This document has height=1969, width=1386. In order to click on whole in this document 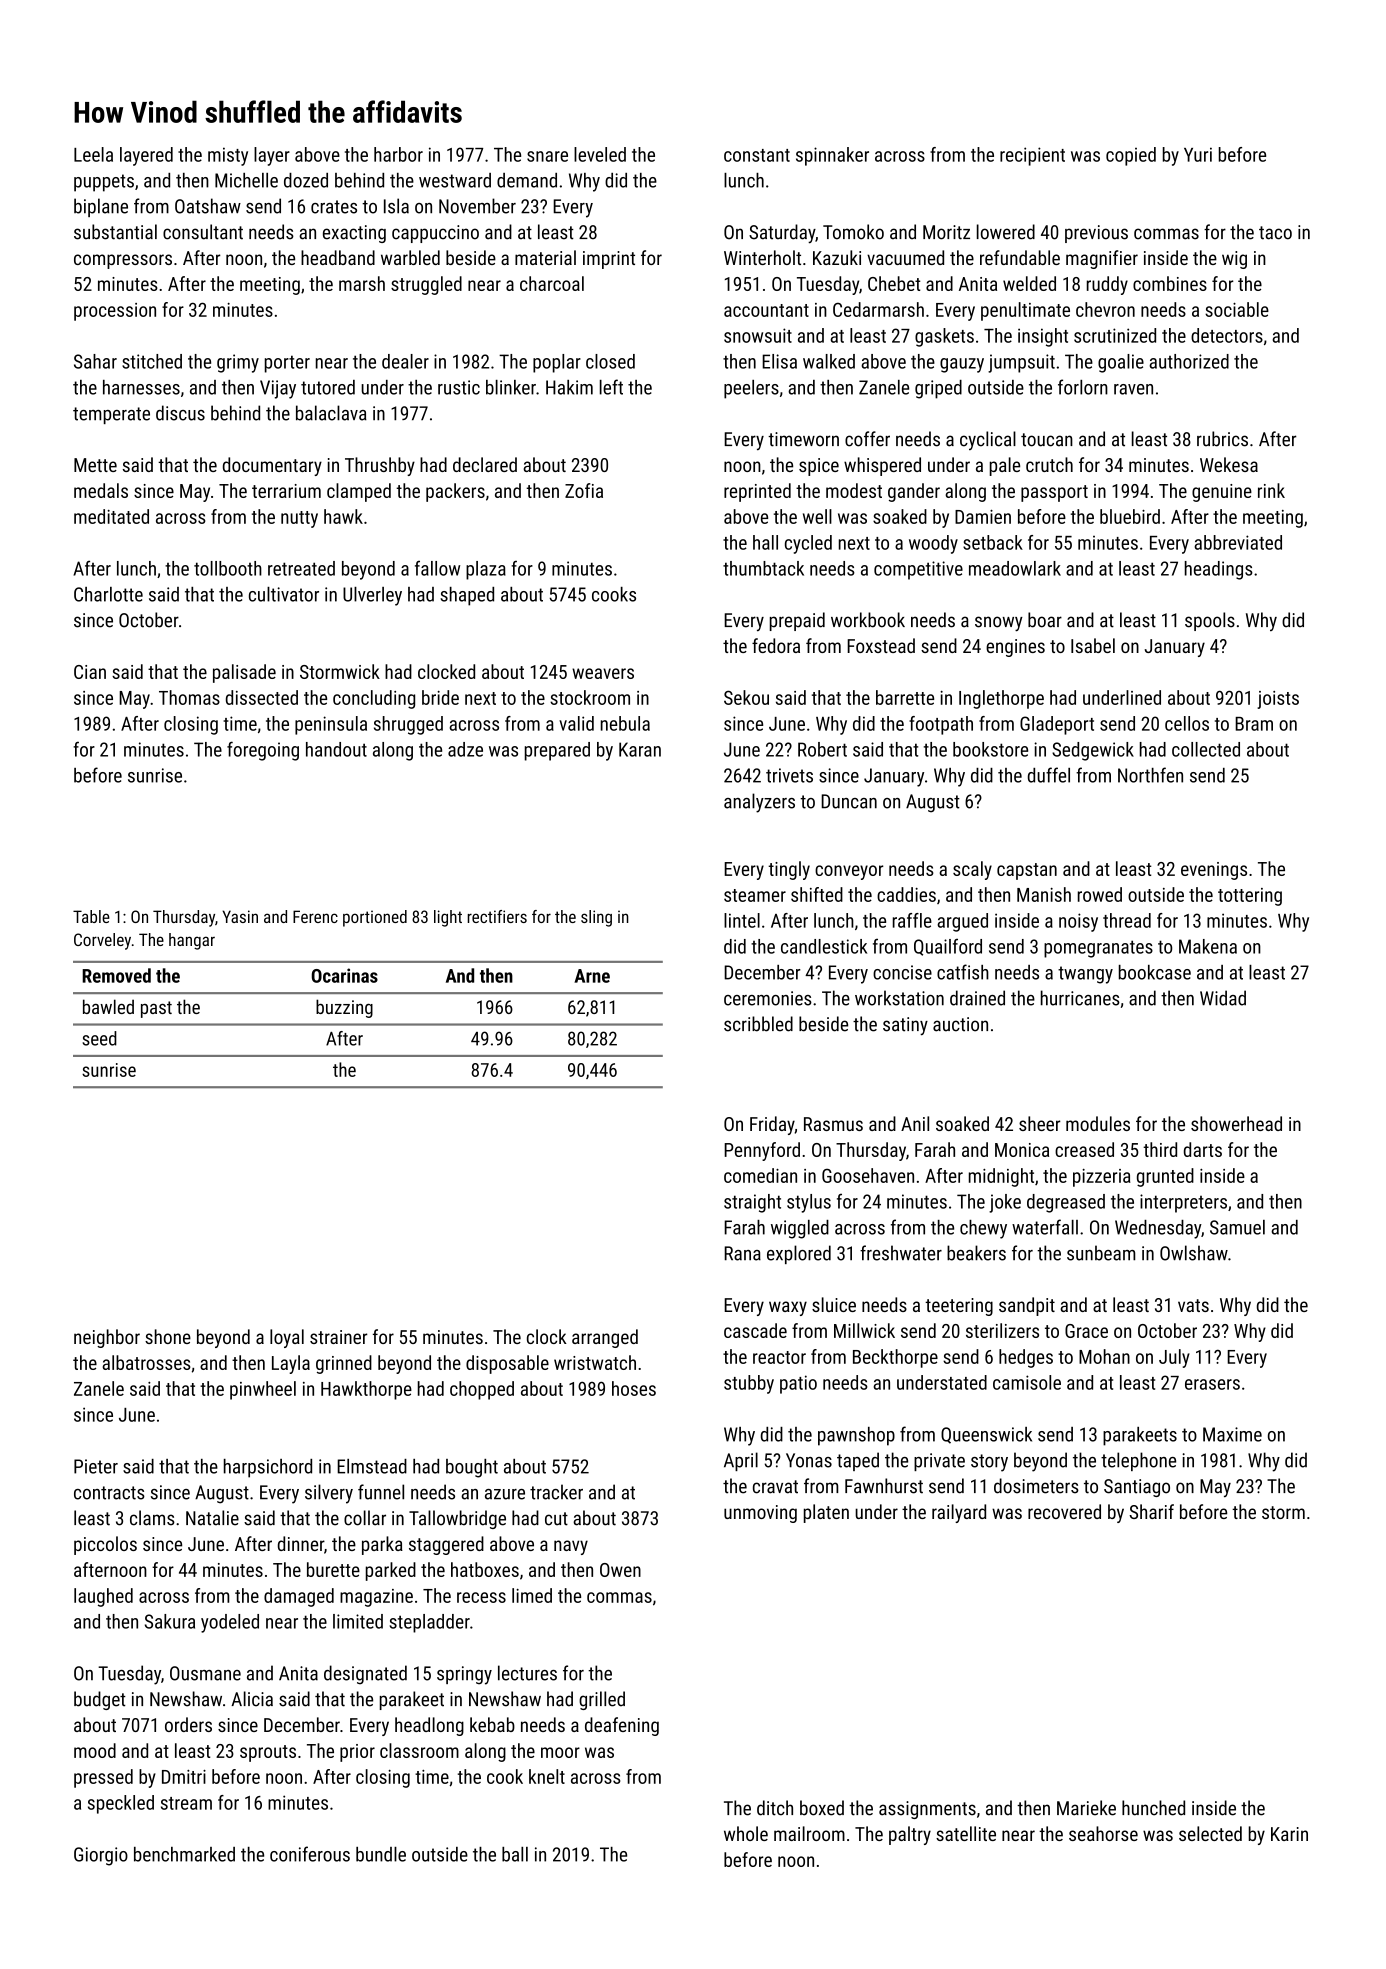, I will do `click(746, 1833)`.
